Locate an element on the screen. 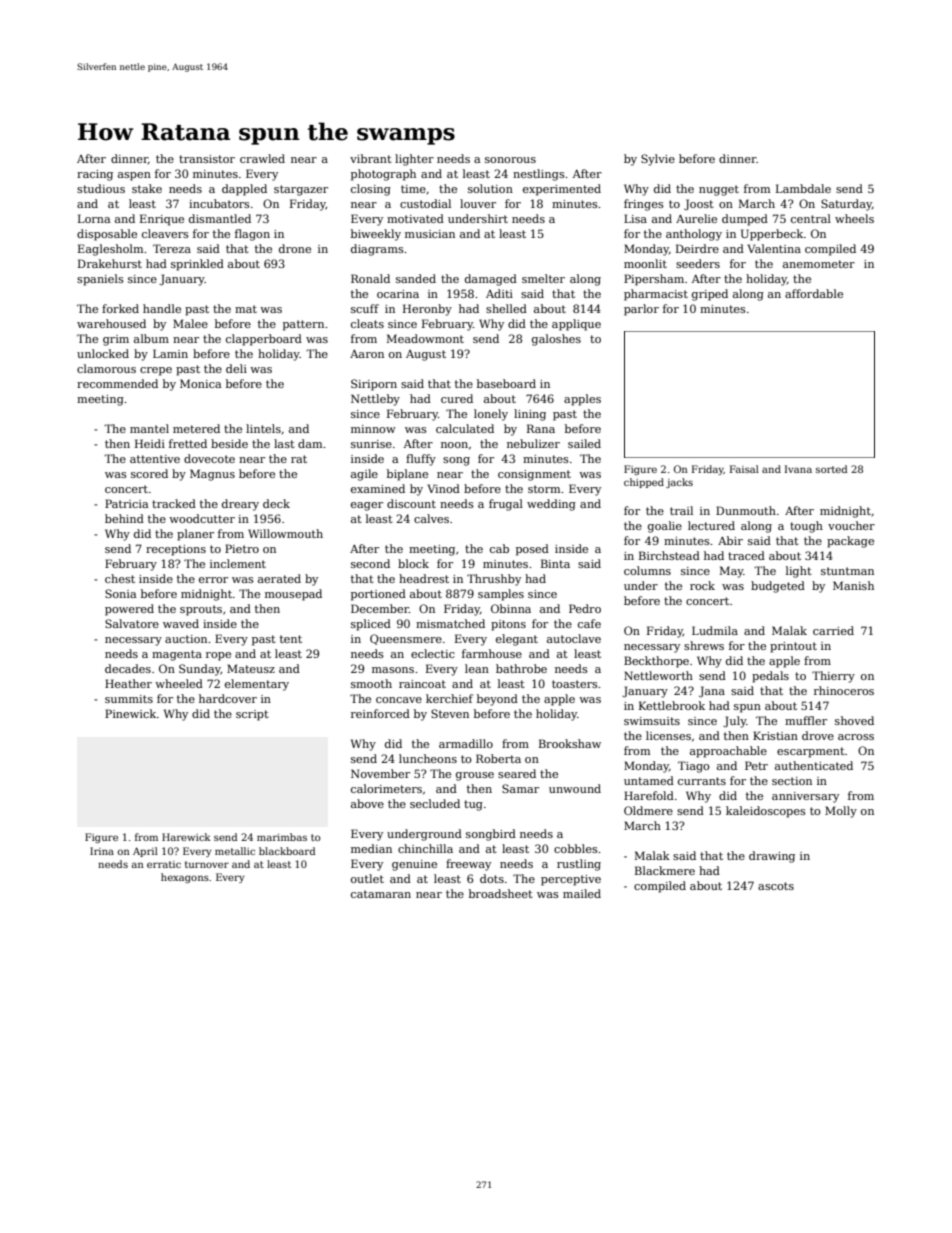 The height and width of the screenshot is (1233, 952). Salvatore is located at coordinates (132, 623).
